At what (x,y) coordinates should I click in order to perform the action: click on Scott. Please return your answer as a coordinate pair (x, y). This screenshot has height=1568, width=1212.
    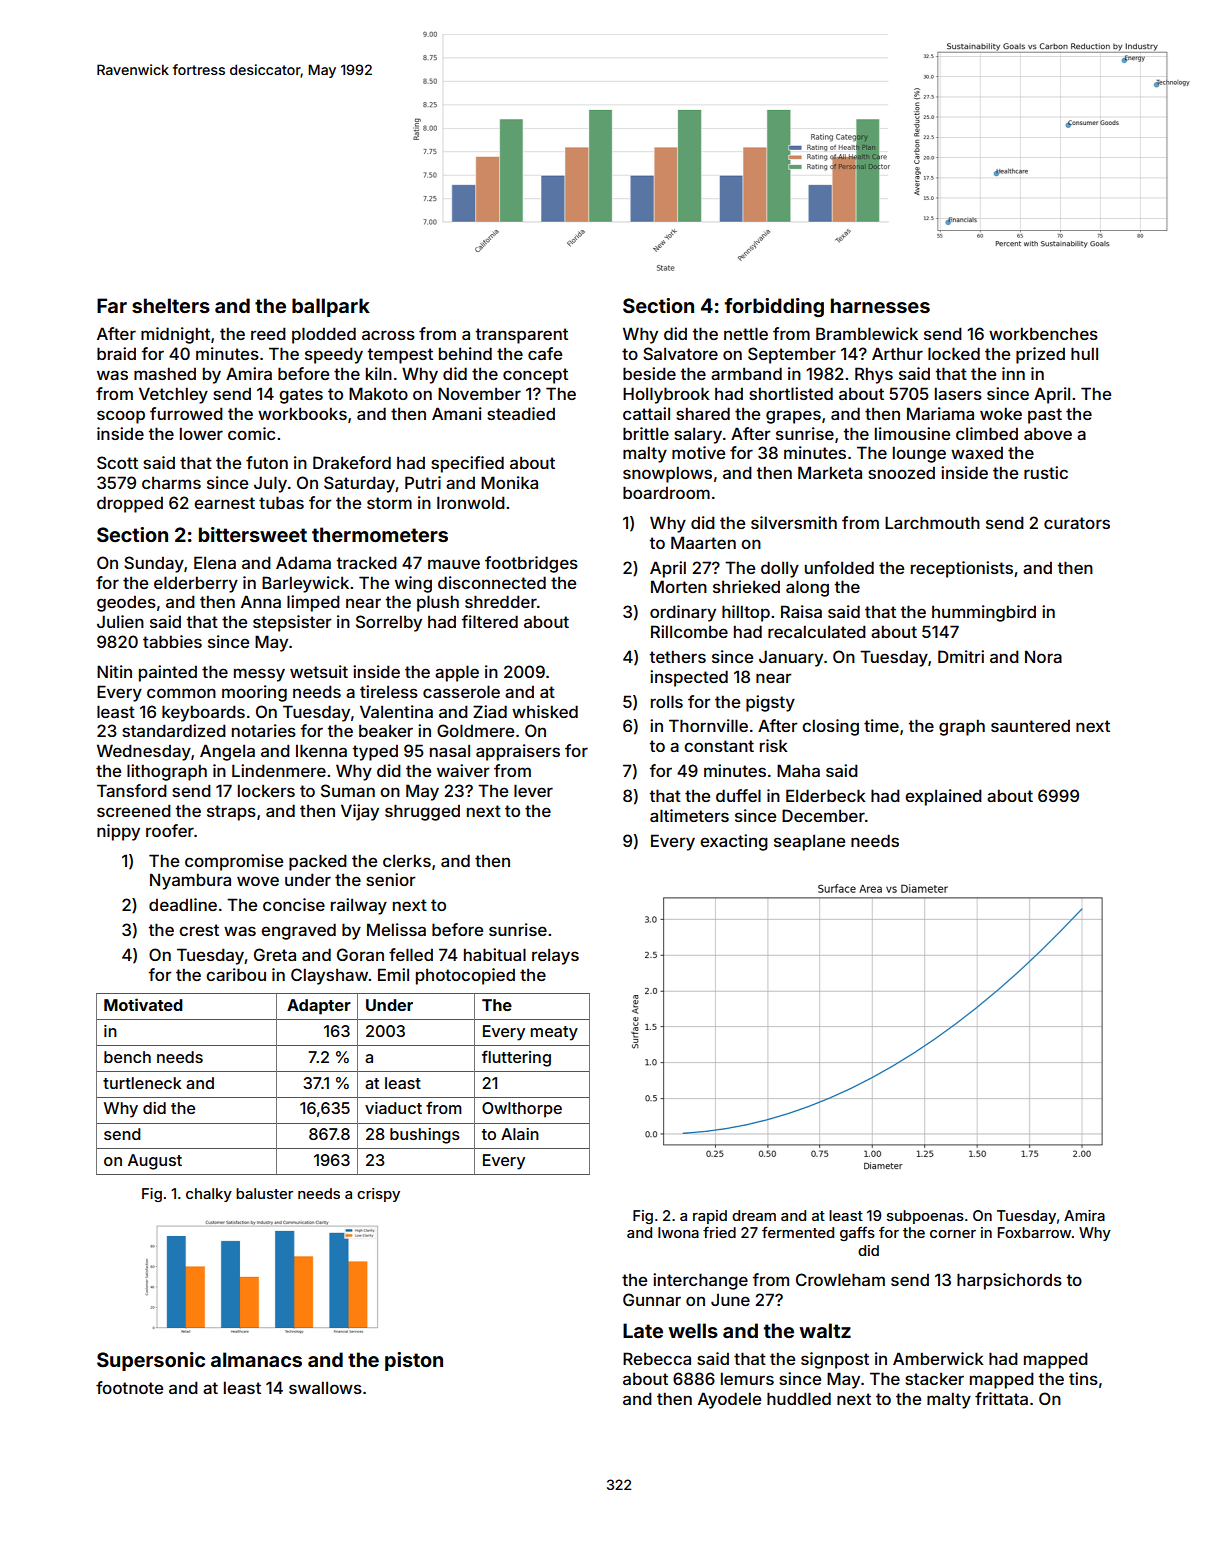
    Looking at the image, I should click on (117, 462).
